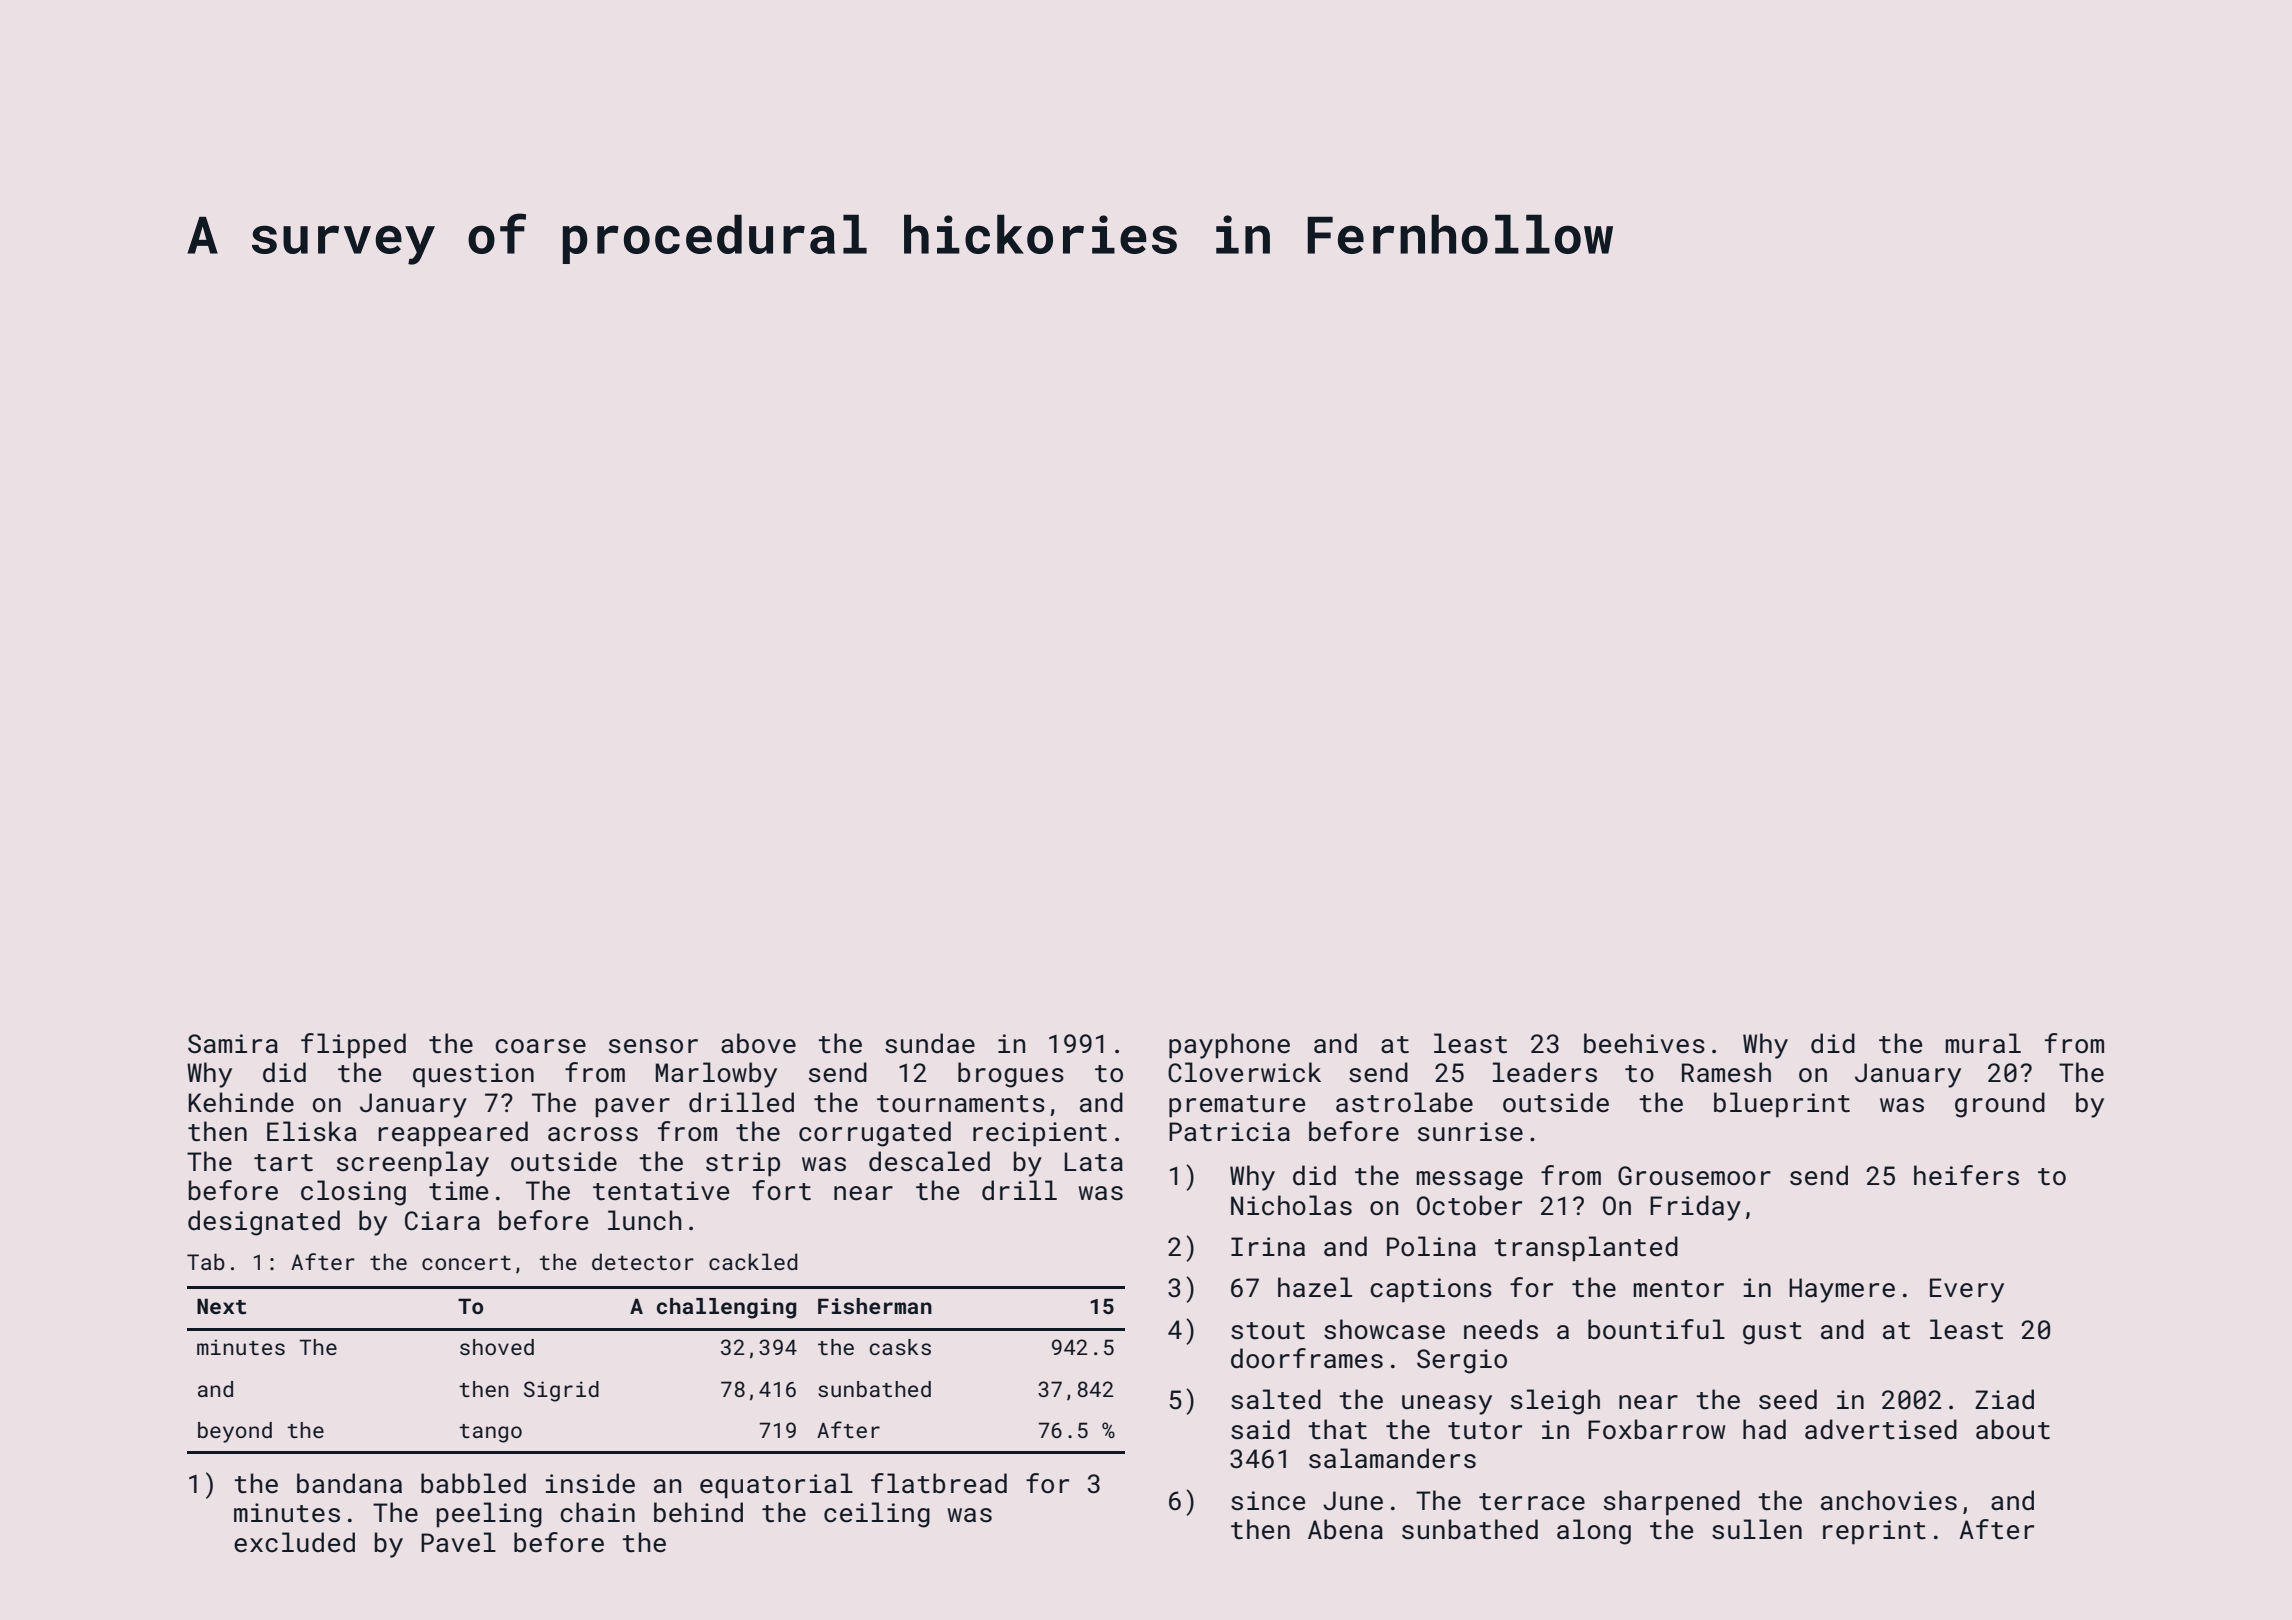  Describe the element at coordinates (1983, 1043) in the image. I see `mural` at that location.
